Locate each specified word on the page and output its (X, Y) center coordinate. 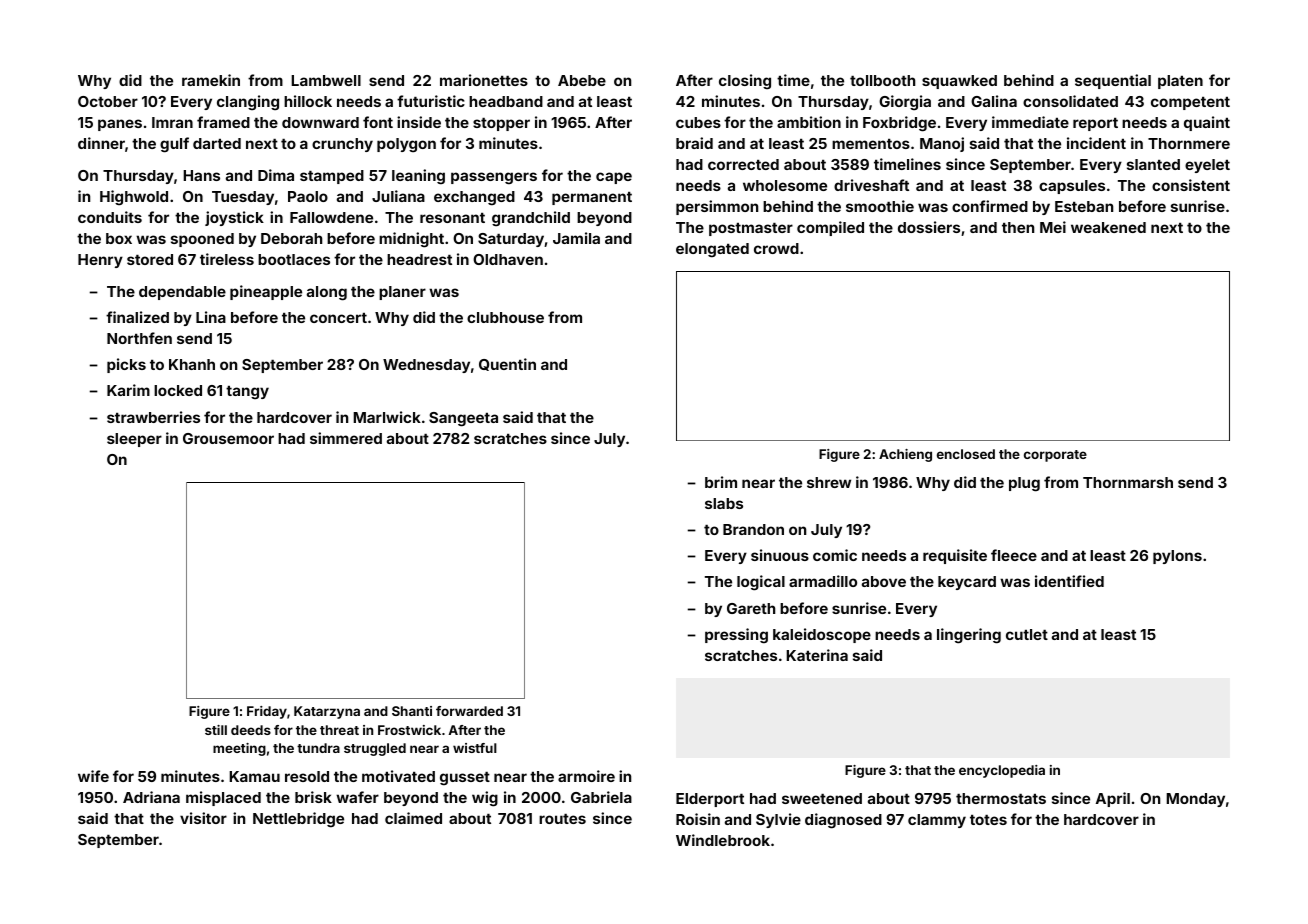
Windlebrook (723, 840)
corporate (1055, 456)
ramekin (211, 80)
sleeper (134, 440)
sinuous (780, 555)
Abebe (582, 80)
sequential (1113, 81)
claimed (413, 818)
